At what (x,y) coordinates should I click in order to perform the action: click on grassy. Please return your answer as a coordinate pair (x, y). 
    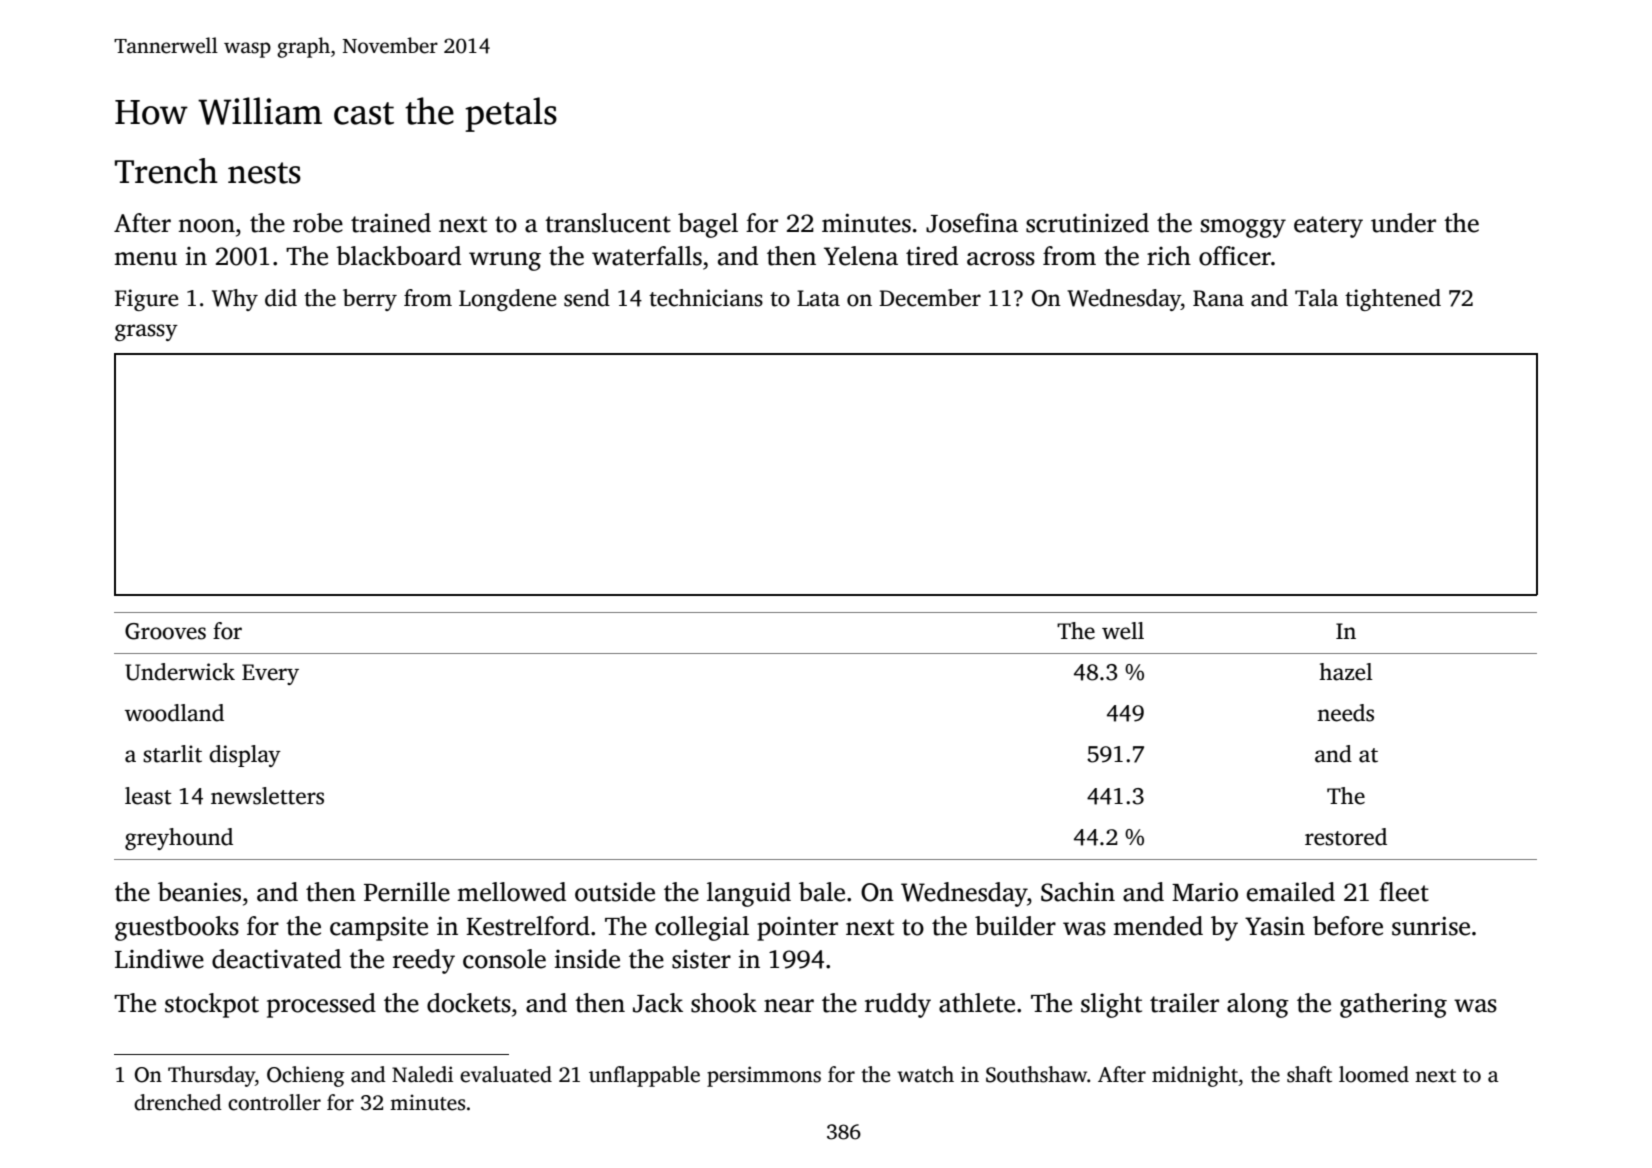
    Looking at the image, I should click on (146, 332).
